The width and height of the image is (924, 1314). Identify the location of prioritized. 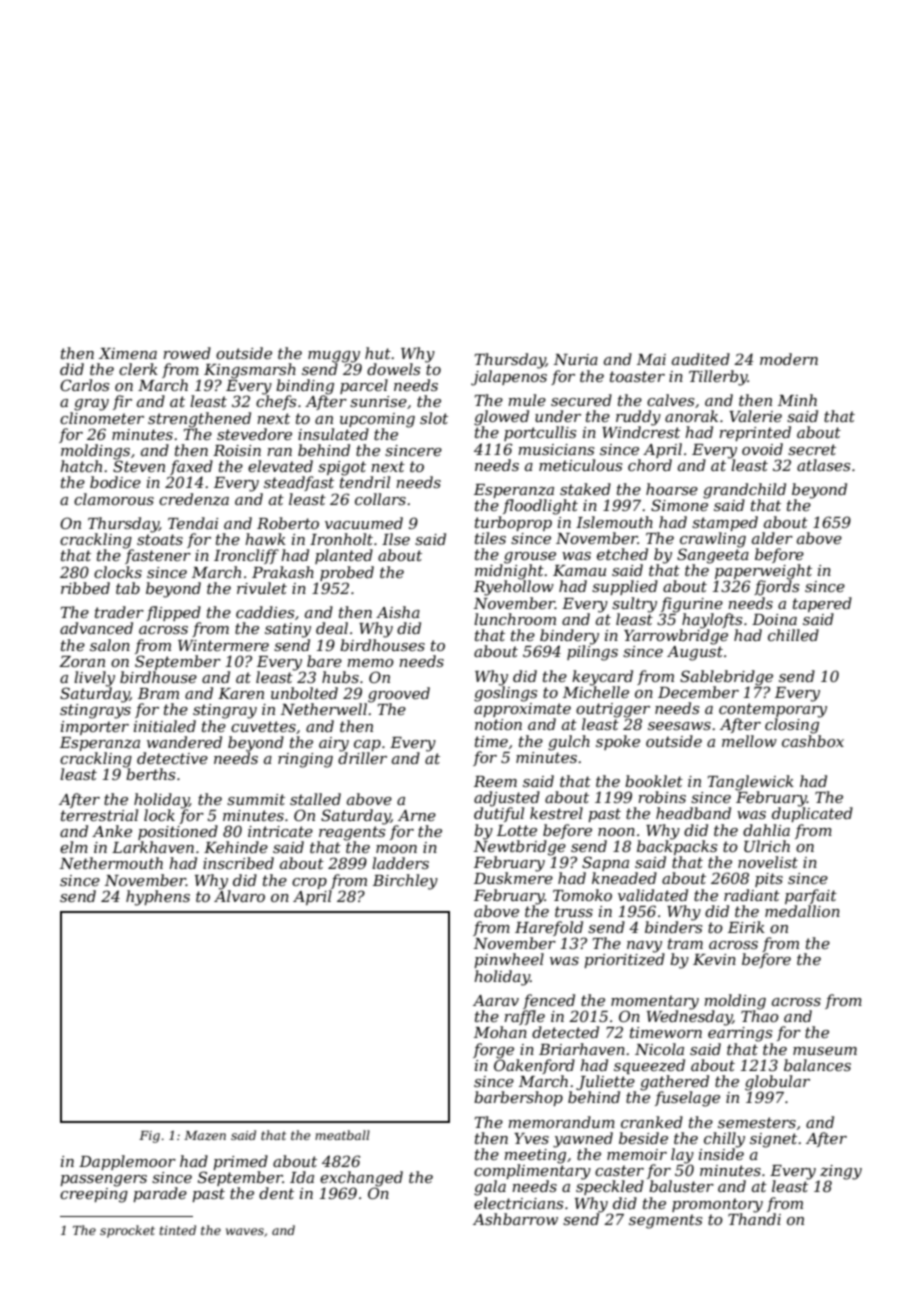
(624, 960).
